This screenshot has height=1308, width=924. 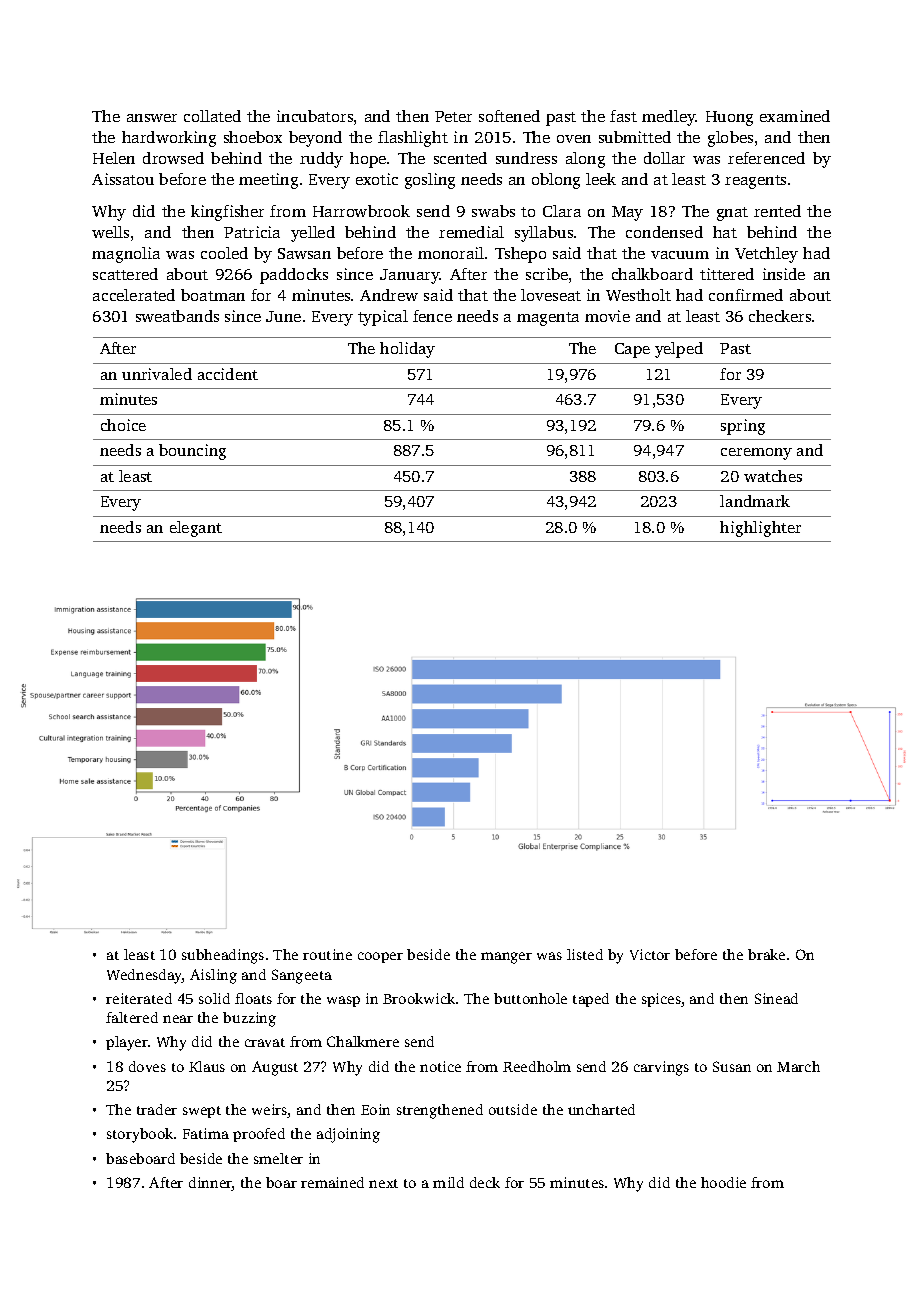 What do you see at coordinates (210, 1184) in the screenshot?
I see `dinner` at bounding box center [210, 1184].
